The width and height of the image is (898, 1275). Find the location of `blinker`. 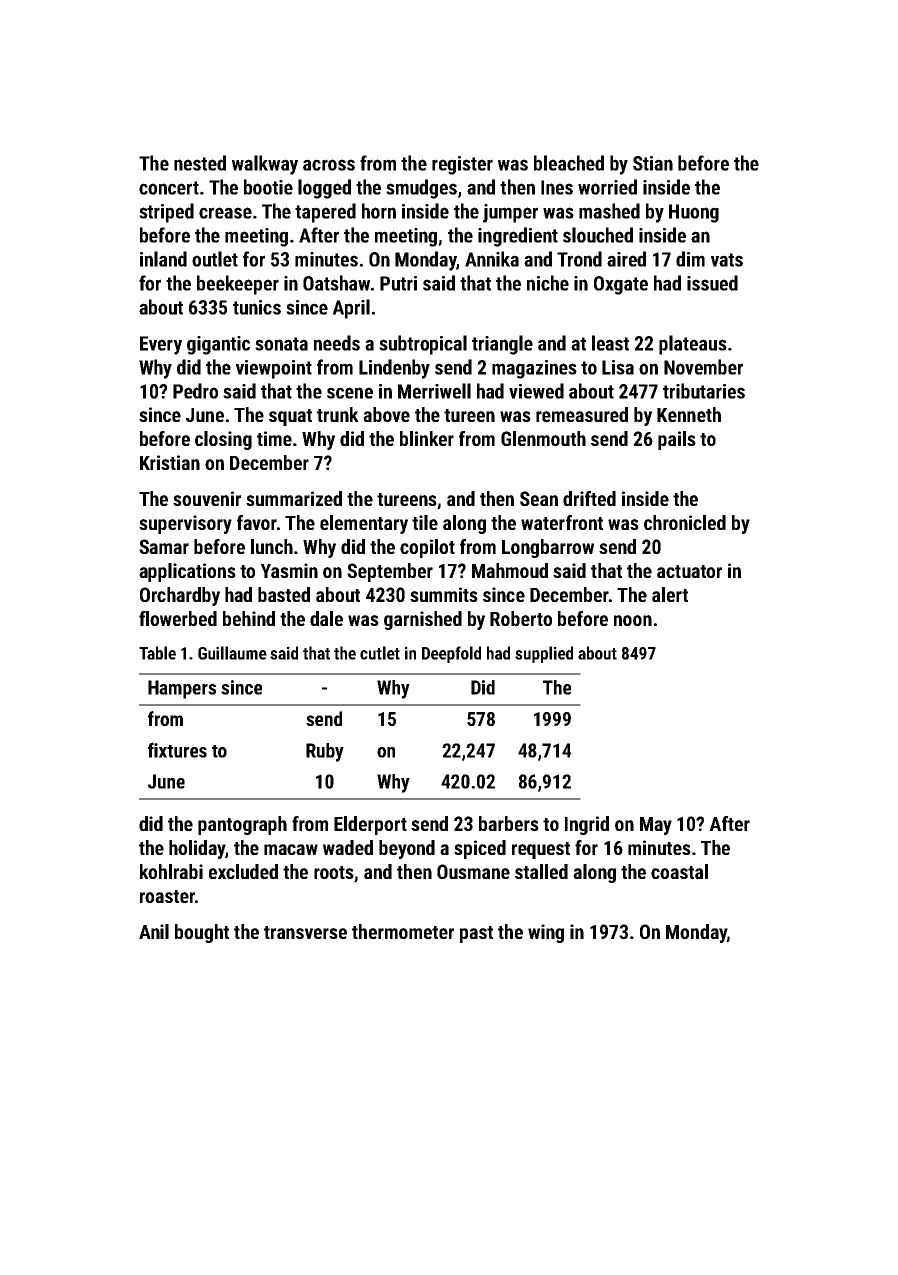

blinker is located at coordinates (427, 438).
